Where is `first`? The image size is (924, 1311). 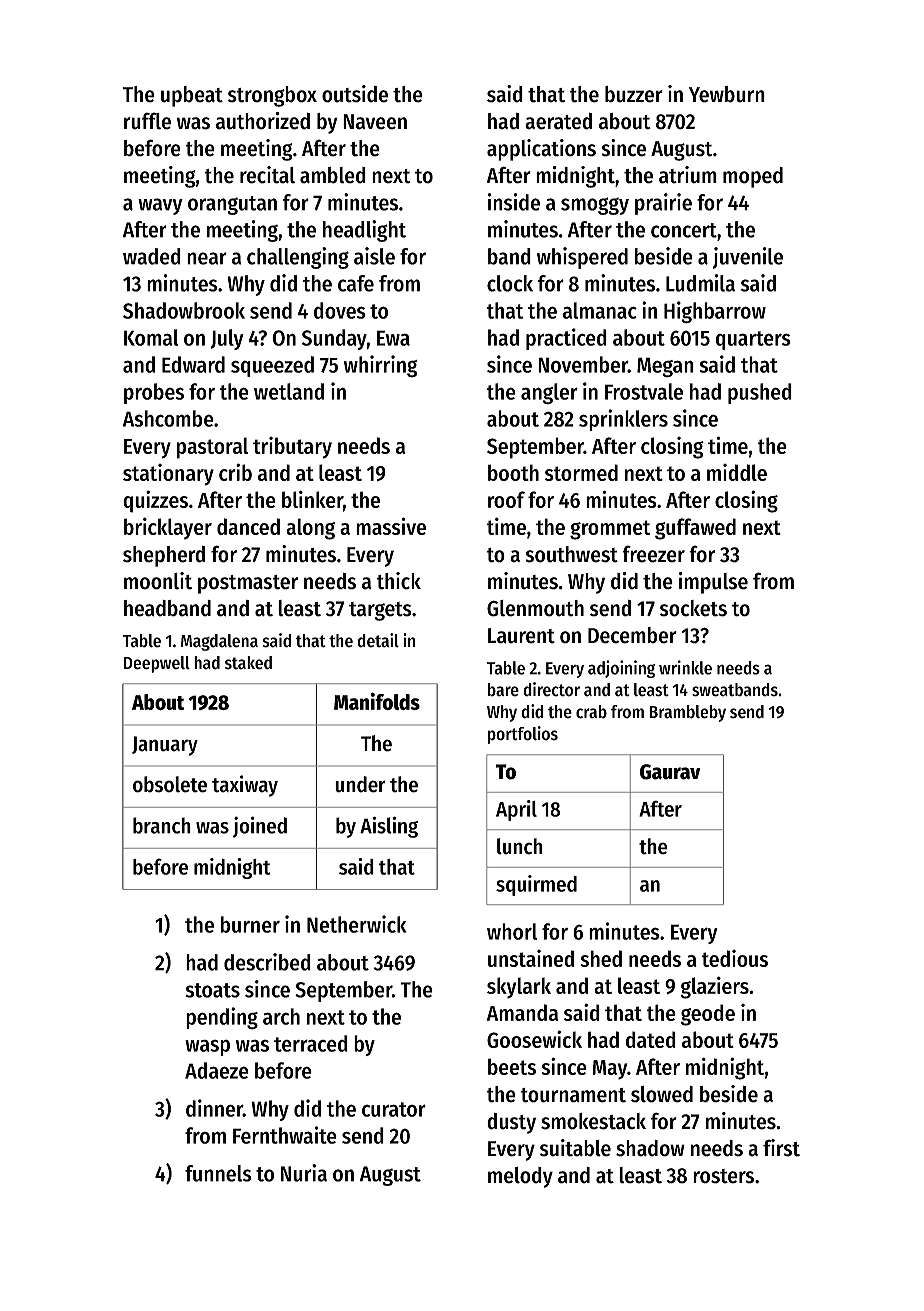 first is located at coordinates (781, 1148).
